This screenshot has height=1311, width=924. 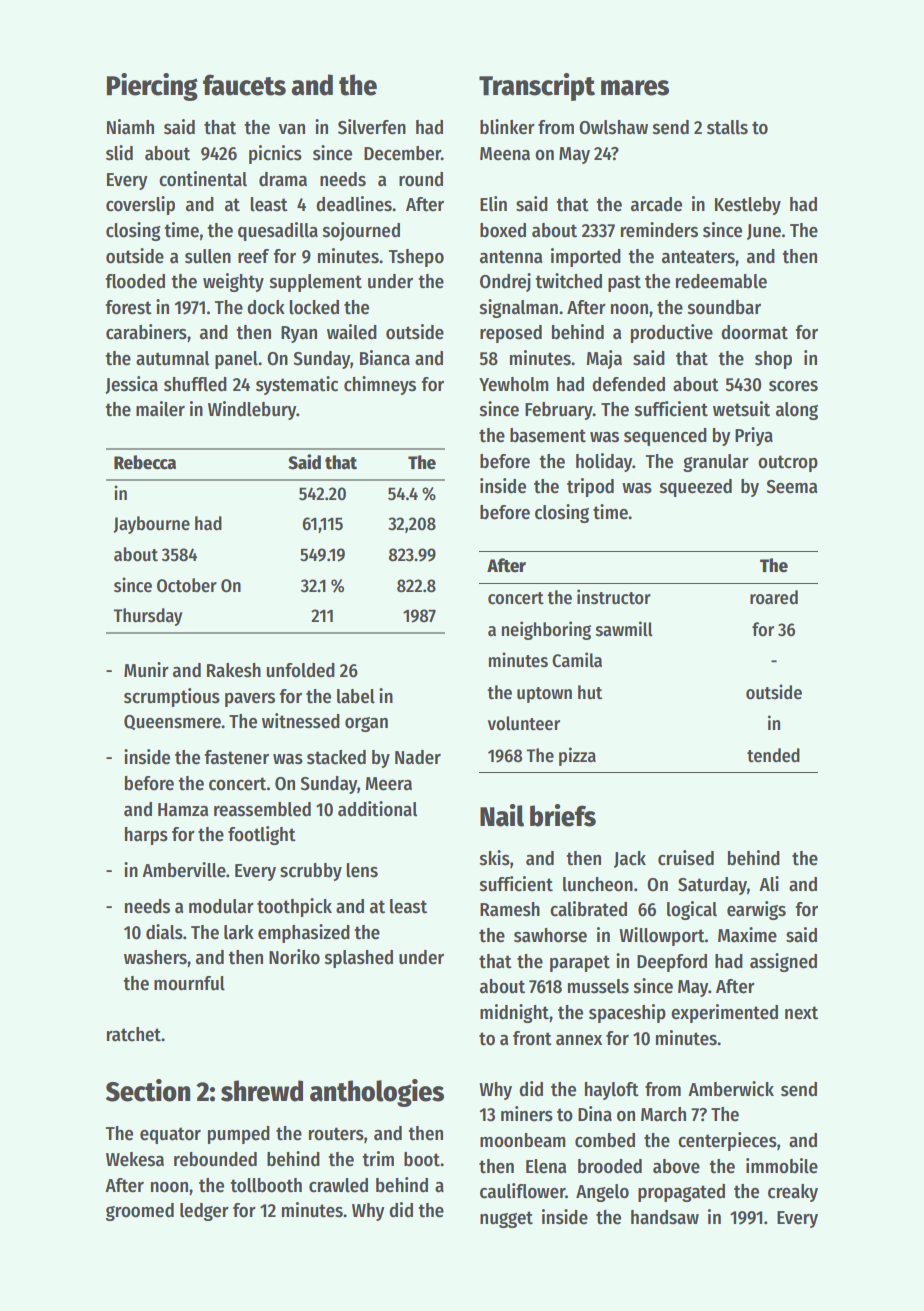 I want to click on arcade, so click(x=656, y=204).
